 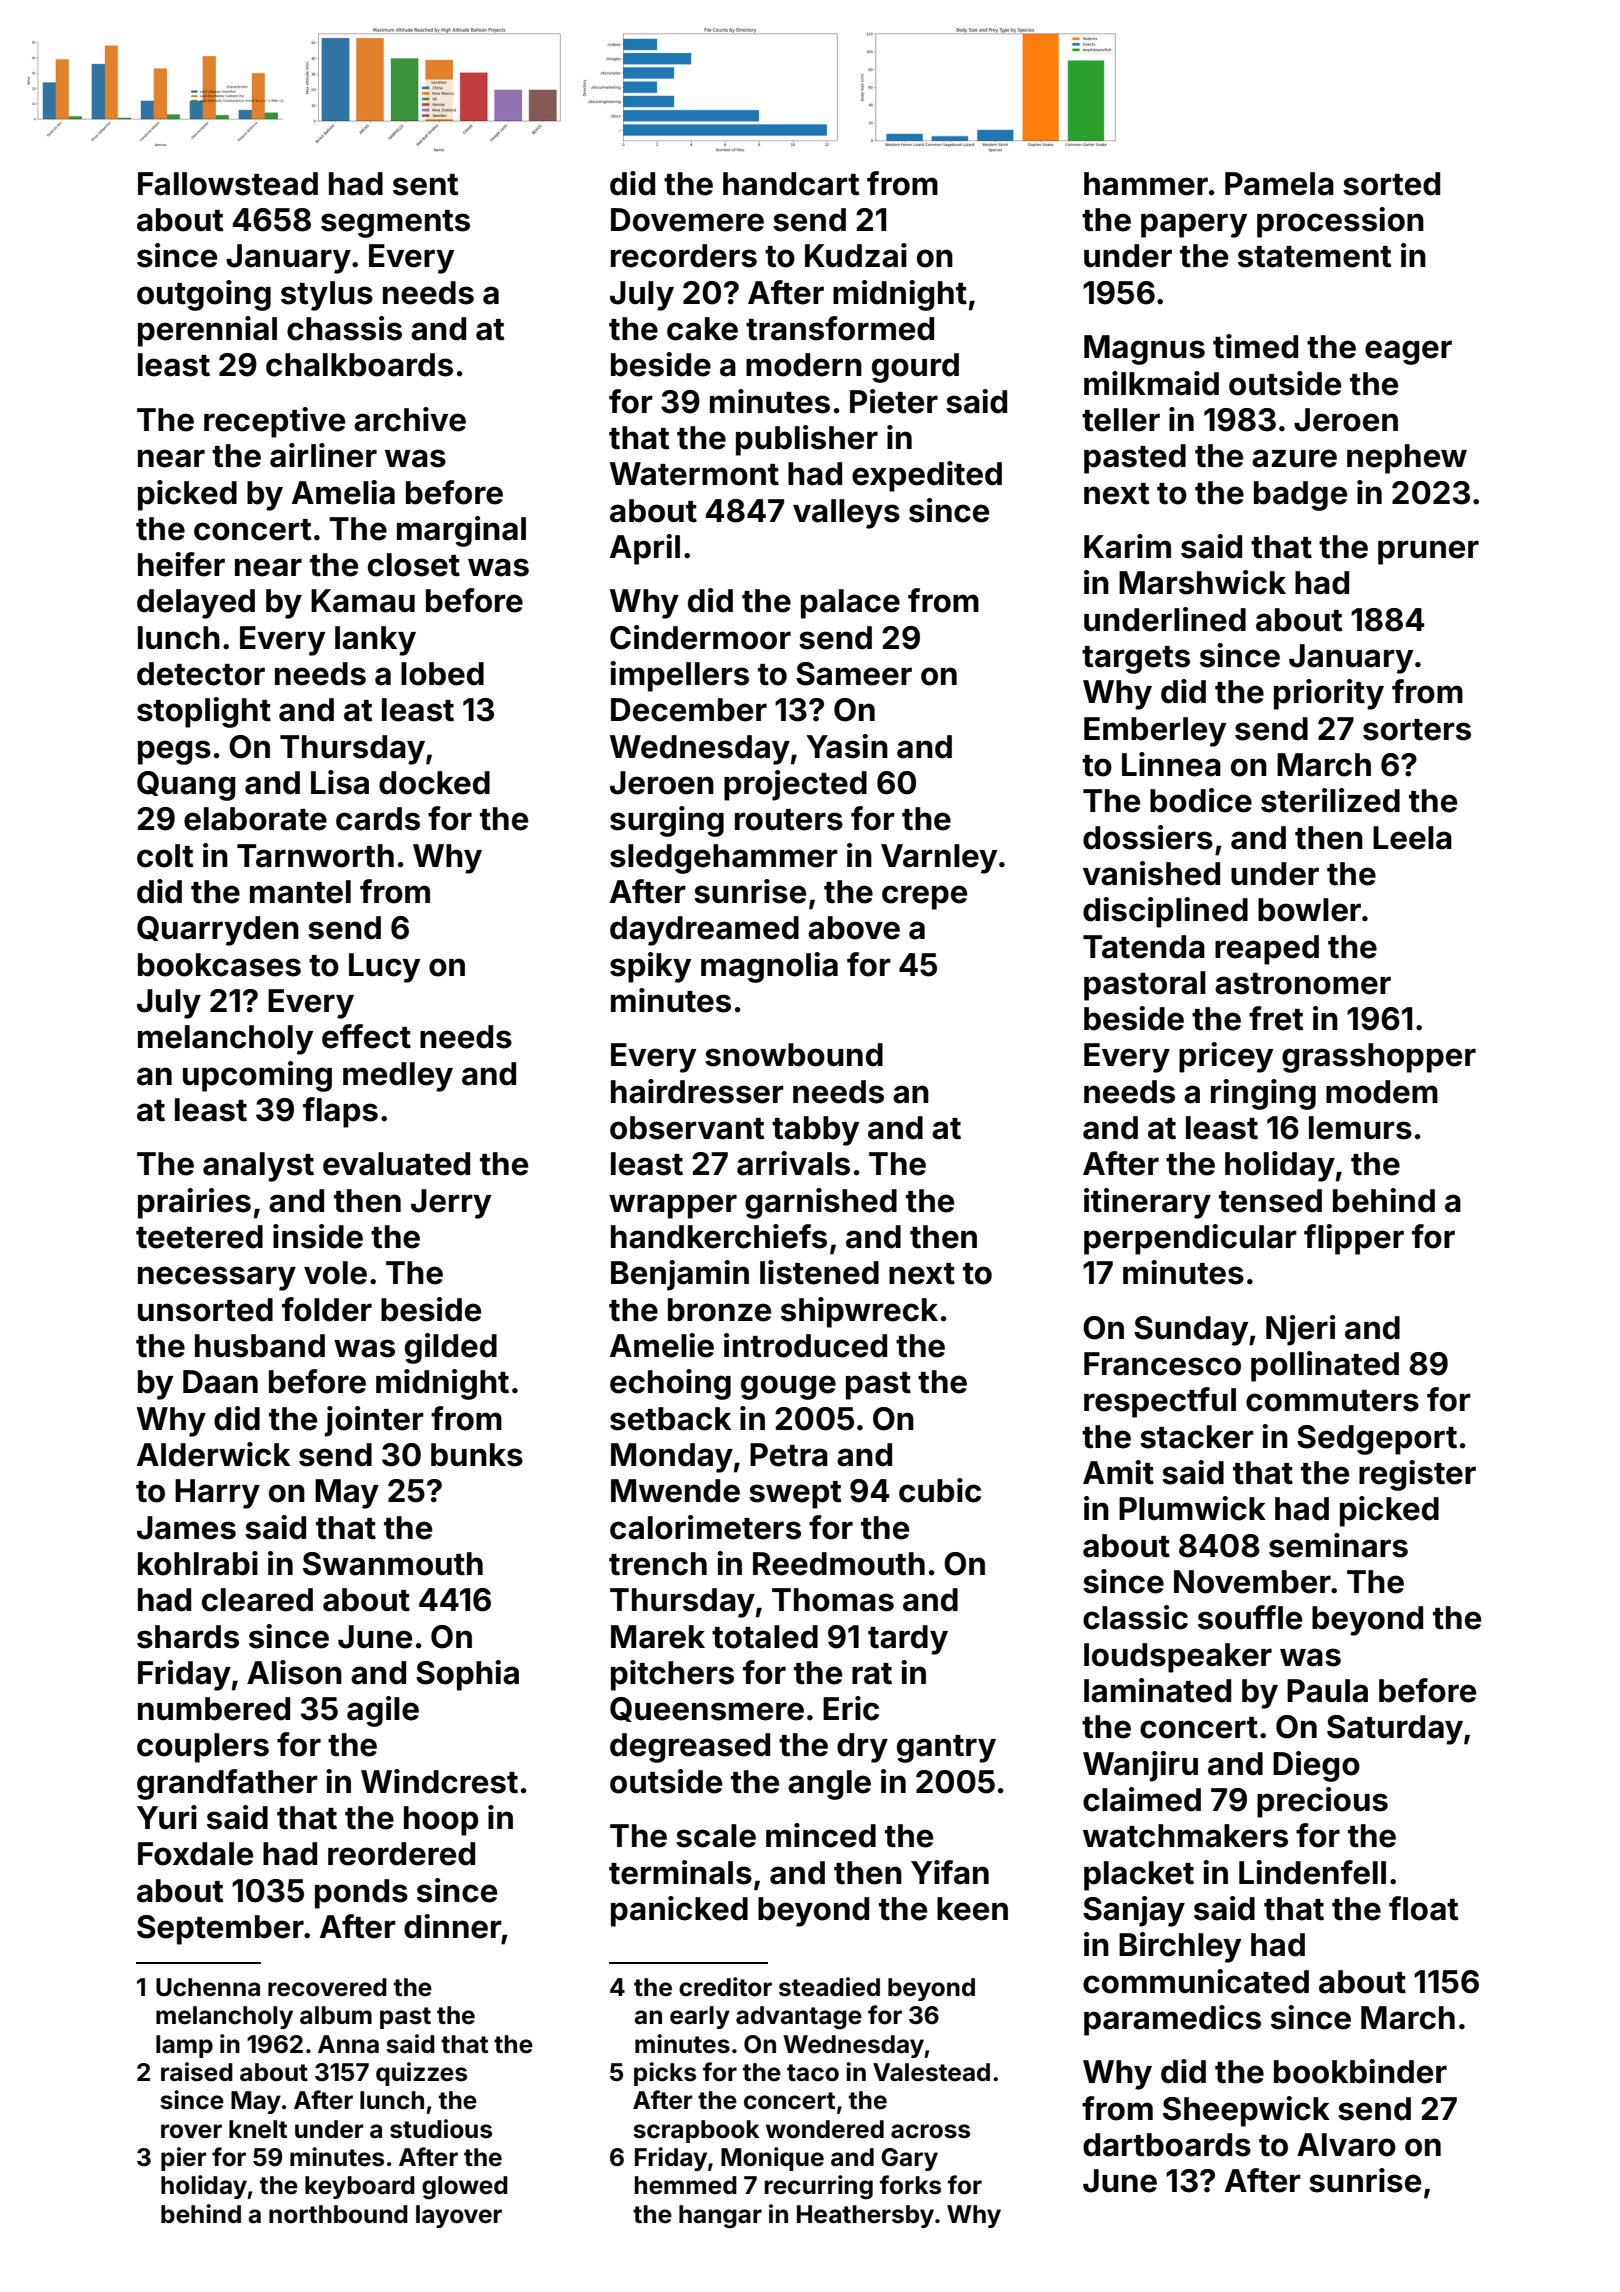 I want to click on seminars, so click(x=1338, y=1545).
